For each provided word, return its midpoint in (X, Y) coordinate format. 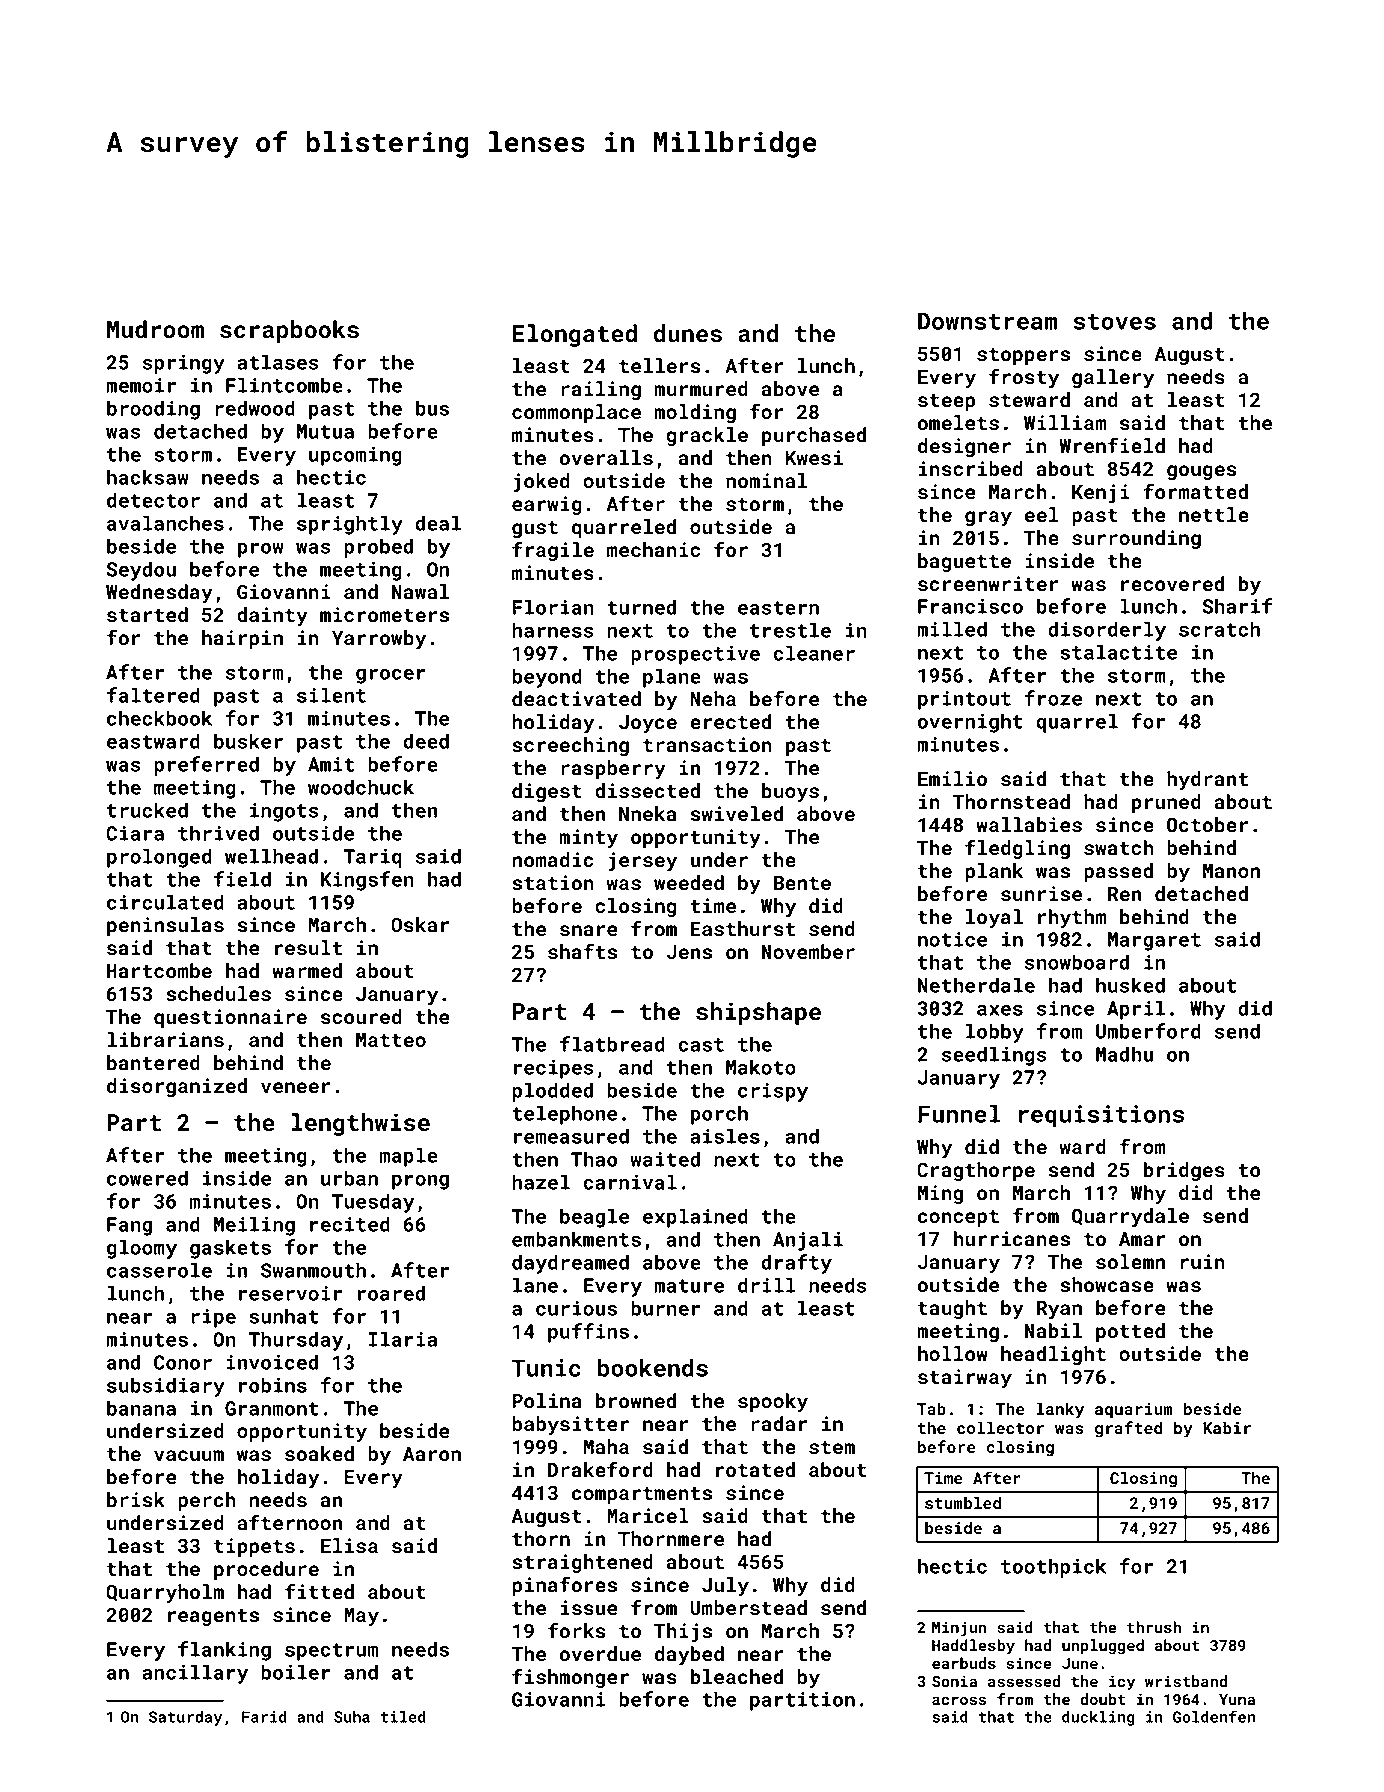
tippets (254, 1547)
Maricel (648, 1515)
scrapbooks (289, 331)
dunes (688, 333)
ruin (1202, 1261)
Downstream (987, 321)
